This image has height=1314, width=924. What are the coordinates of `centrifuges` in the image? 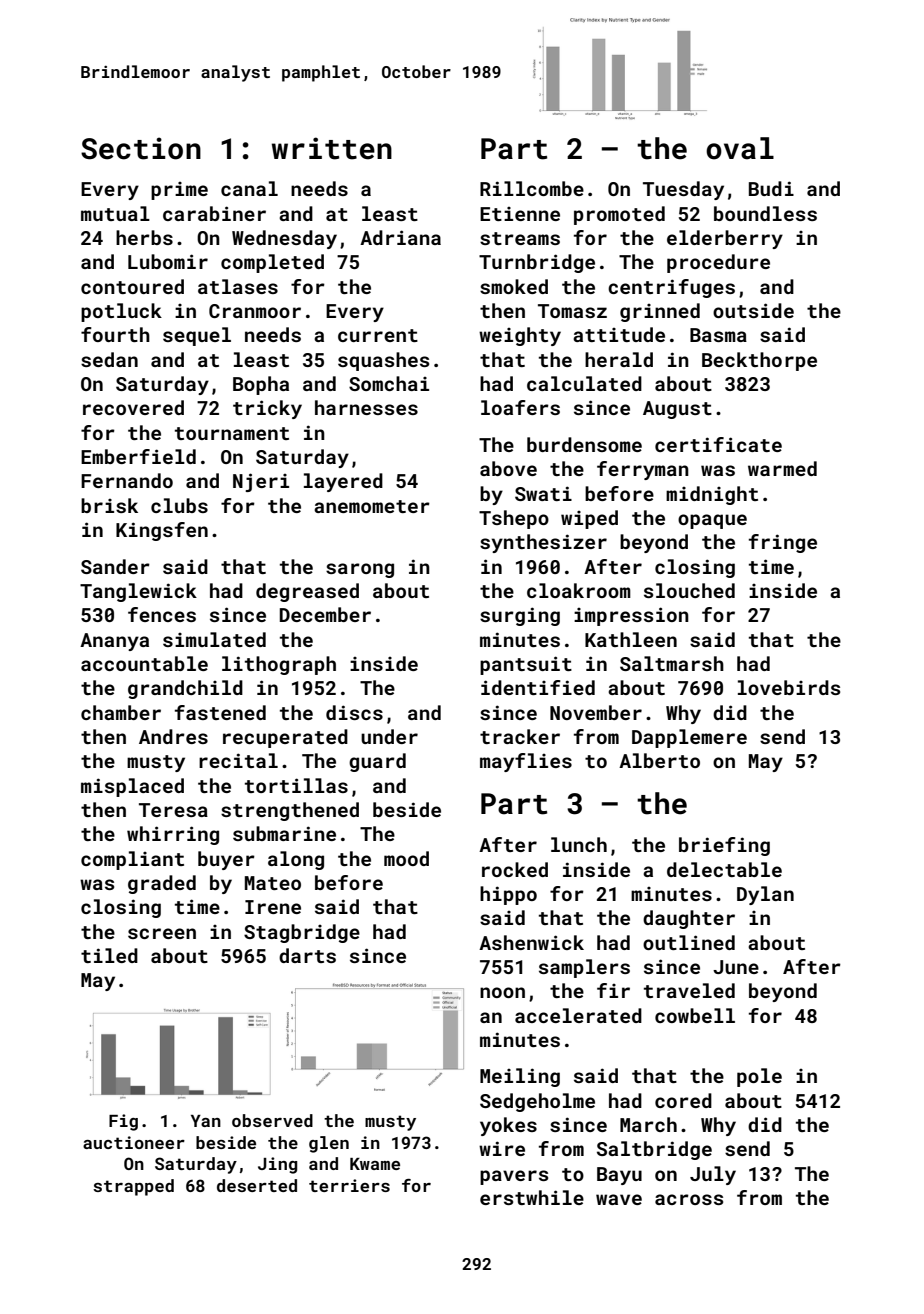 It's located at (671, 288).
